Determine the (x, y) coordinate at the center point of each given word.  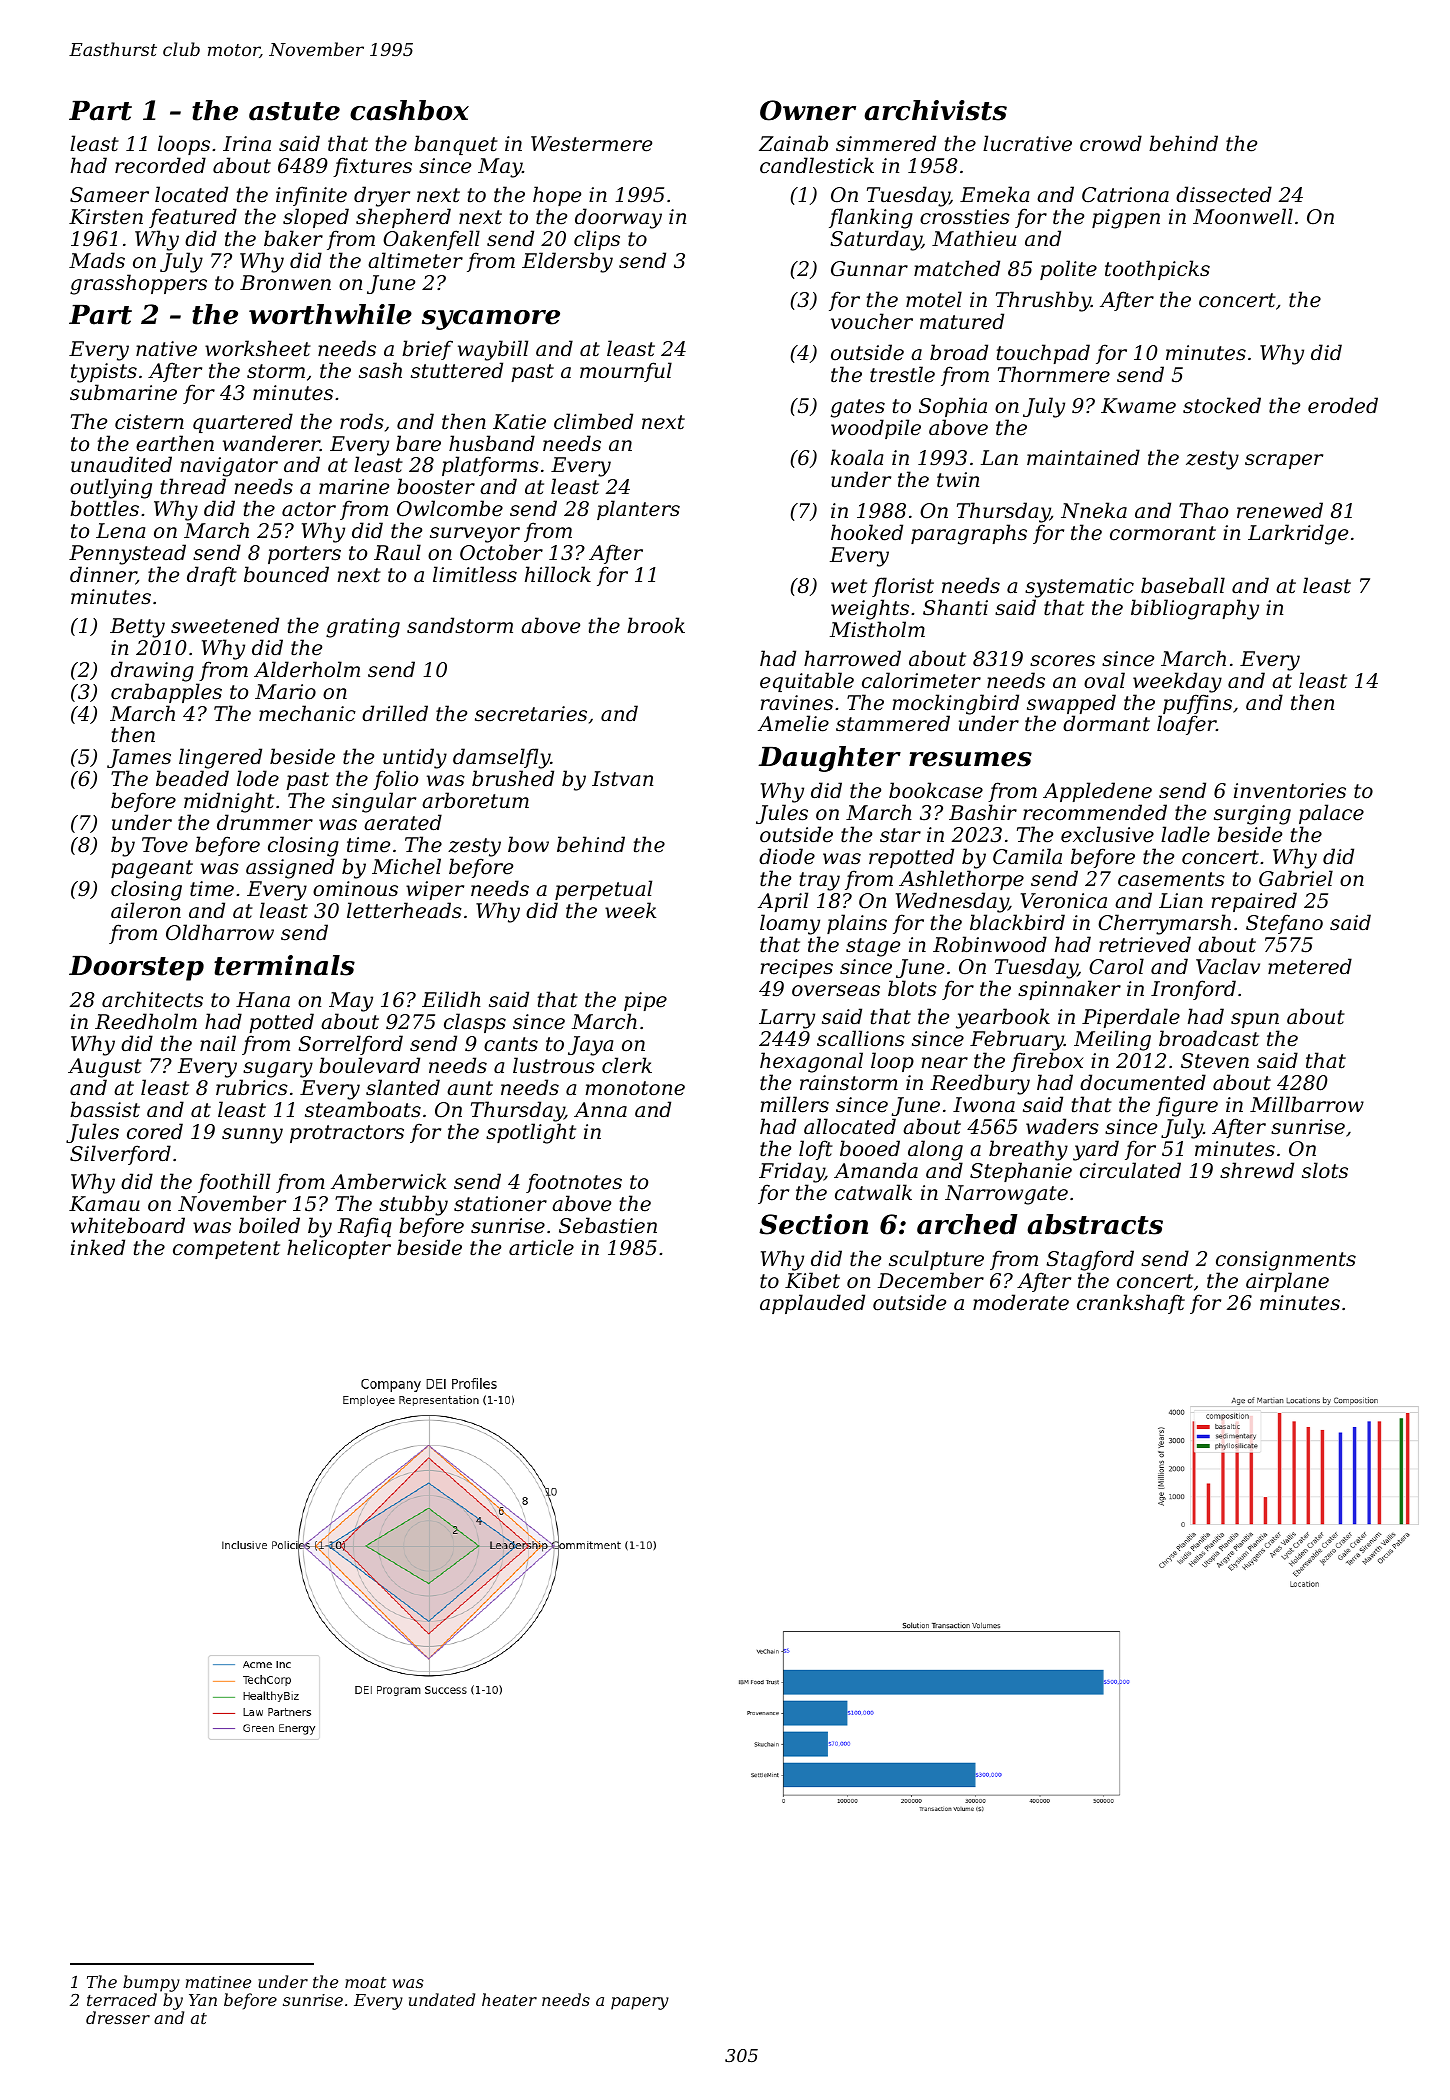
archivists (936, 110)
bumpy (151, 1983)
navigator (230, 468)
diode (787, 856)
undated (442, 1999)
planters (638, 510)
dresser (118, 2017)
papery (640, 2003)
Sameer (109, 195)
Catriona (1125, 195)
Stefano (1284, 924)
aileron (146, 910)
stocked (1222, 405)
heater (509, 1999)
